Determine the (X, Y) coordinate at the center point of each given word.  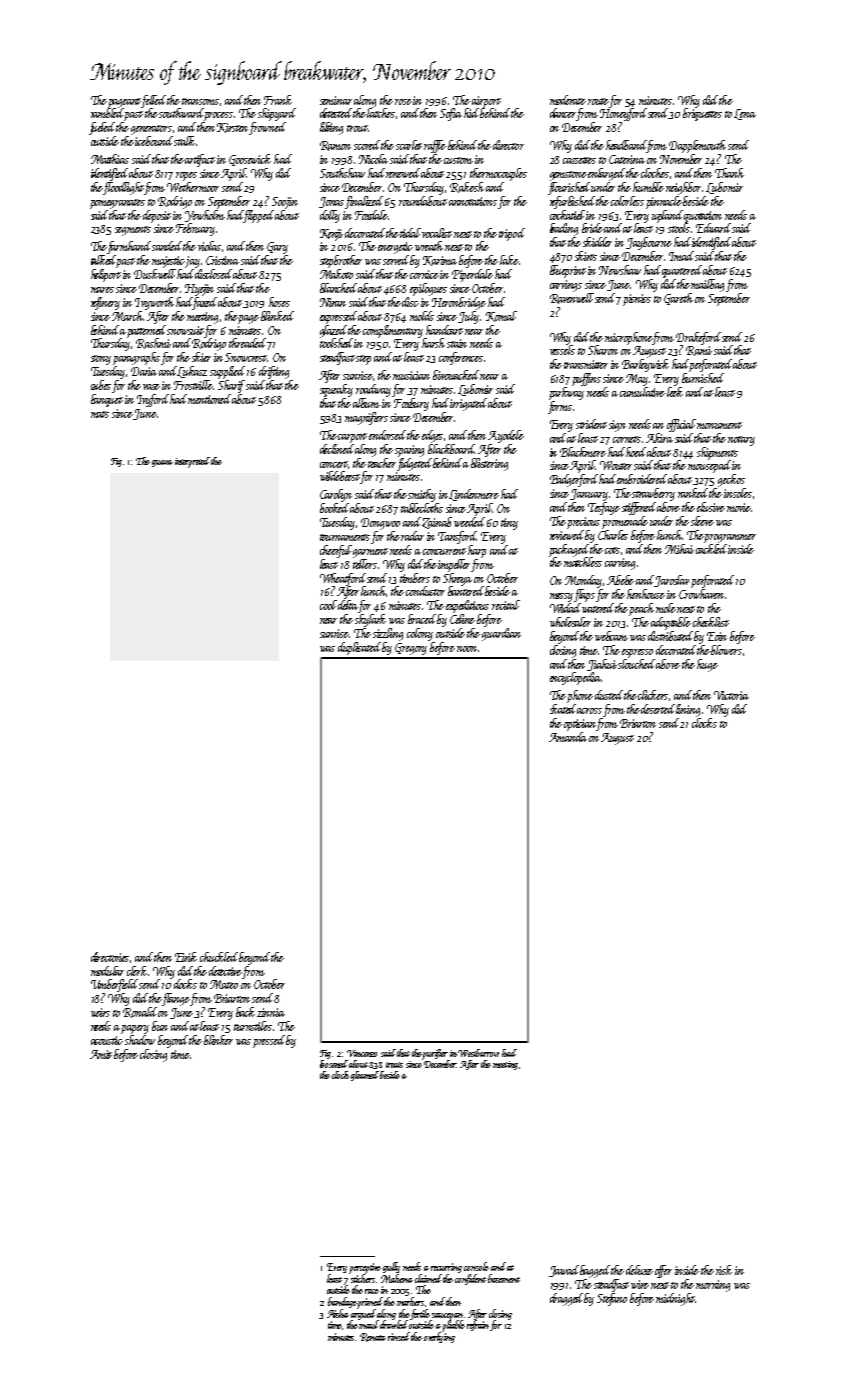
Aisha (338, 1313)
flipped (259, 216)
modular (107, 971)
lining (688, 710)
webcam (611, 636)
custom (458, 160)
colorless (627, 201)
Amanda (568, 737)
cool (328, 605)
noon (467, 649)
